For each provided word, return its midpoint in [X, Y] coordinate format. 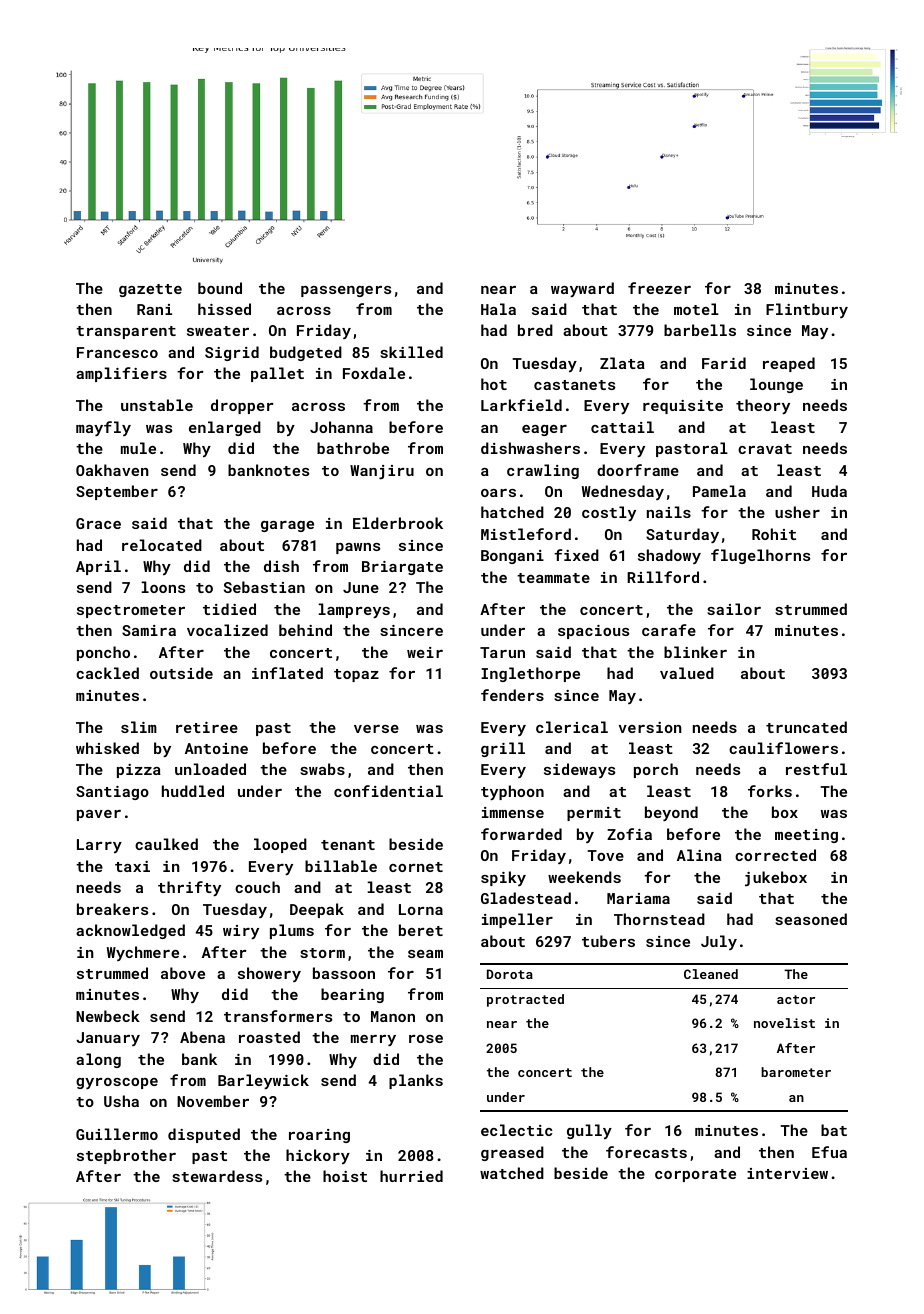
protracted [525, 1000]
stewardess [217, 1176]
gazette [150, 290]
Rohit [774, 534]
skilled [411, 352]
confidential [388, 791]
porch [656, 770]
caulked [166, 844]
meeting [806, 836]
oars [498, 493]
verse [376, 729]
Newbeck [108, 1016]
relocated [162, 545]
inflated [287, 673]
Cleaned [711, 974]
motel [696, 309]
